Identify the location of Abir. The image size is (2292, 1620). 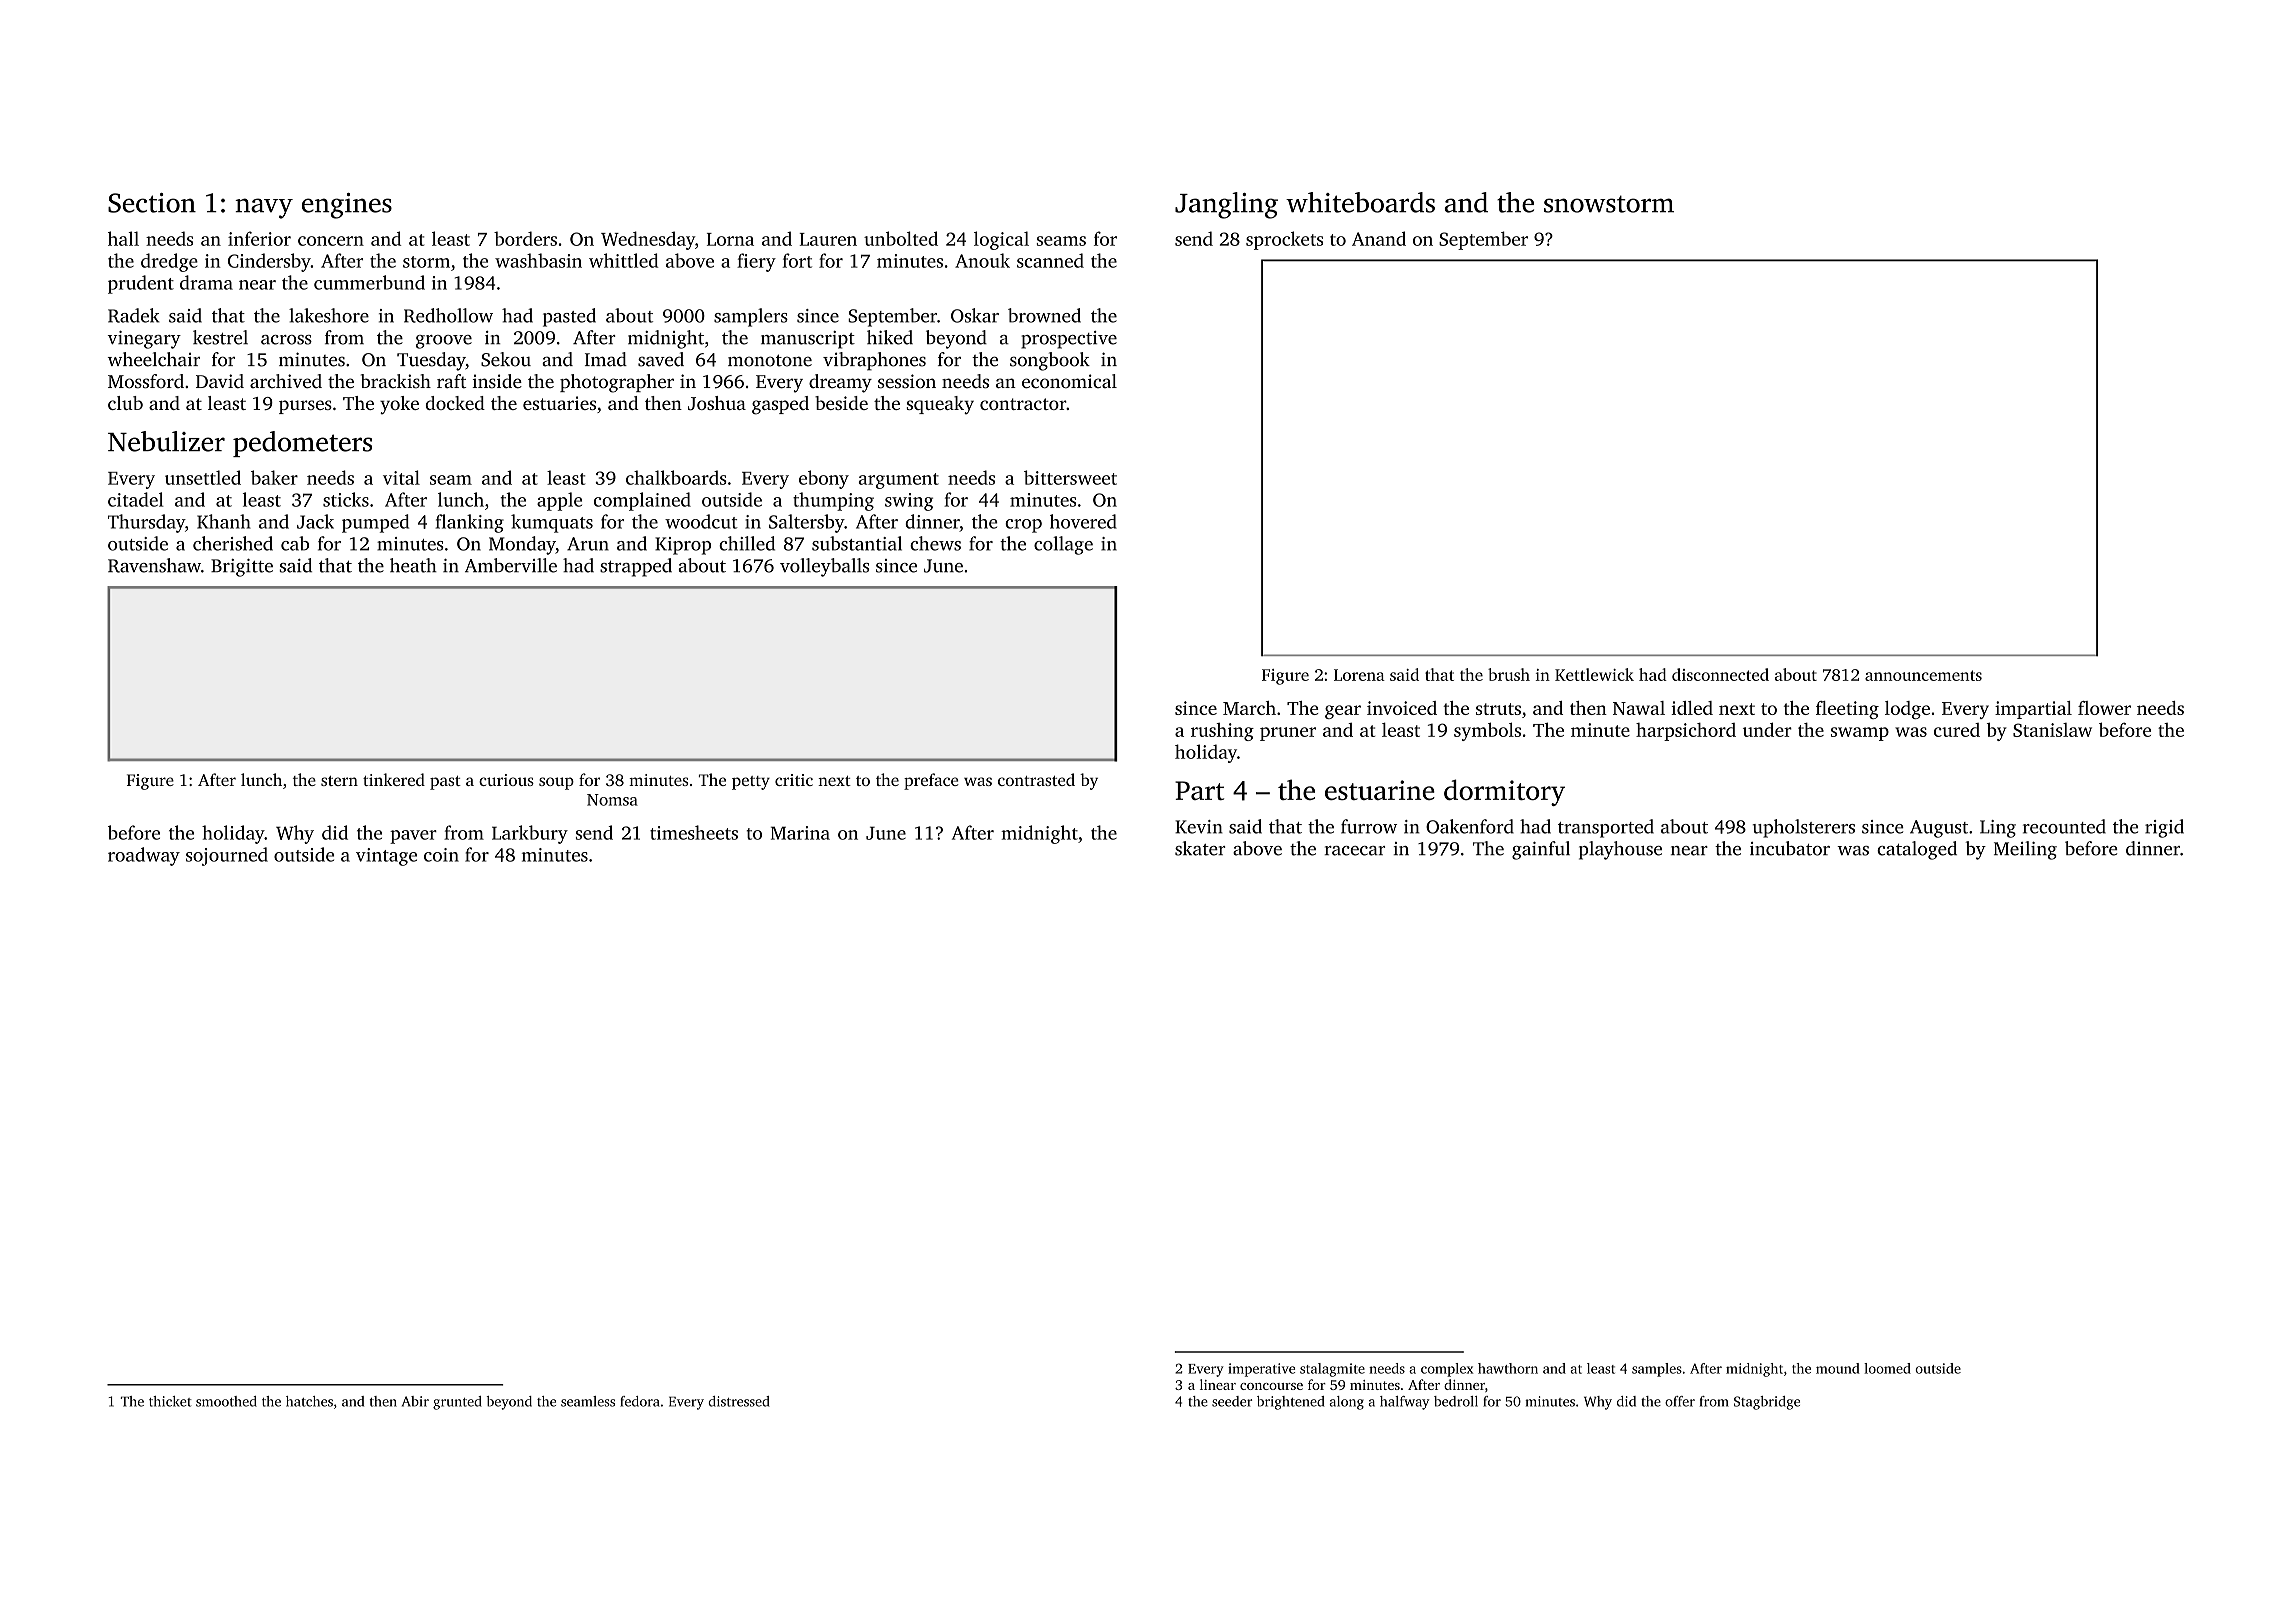
(415, 1401).
